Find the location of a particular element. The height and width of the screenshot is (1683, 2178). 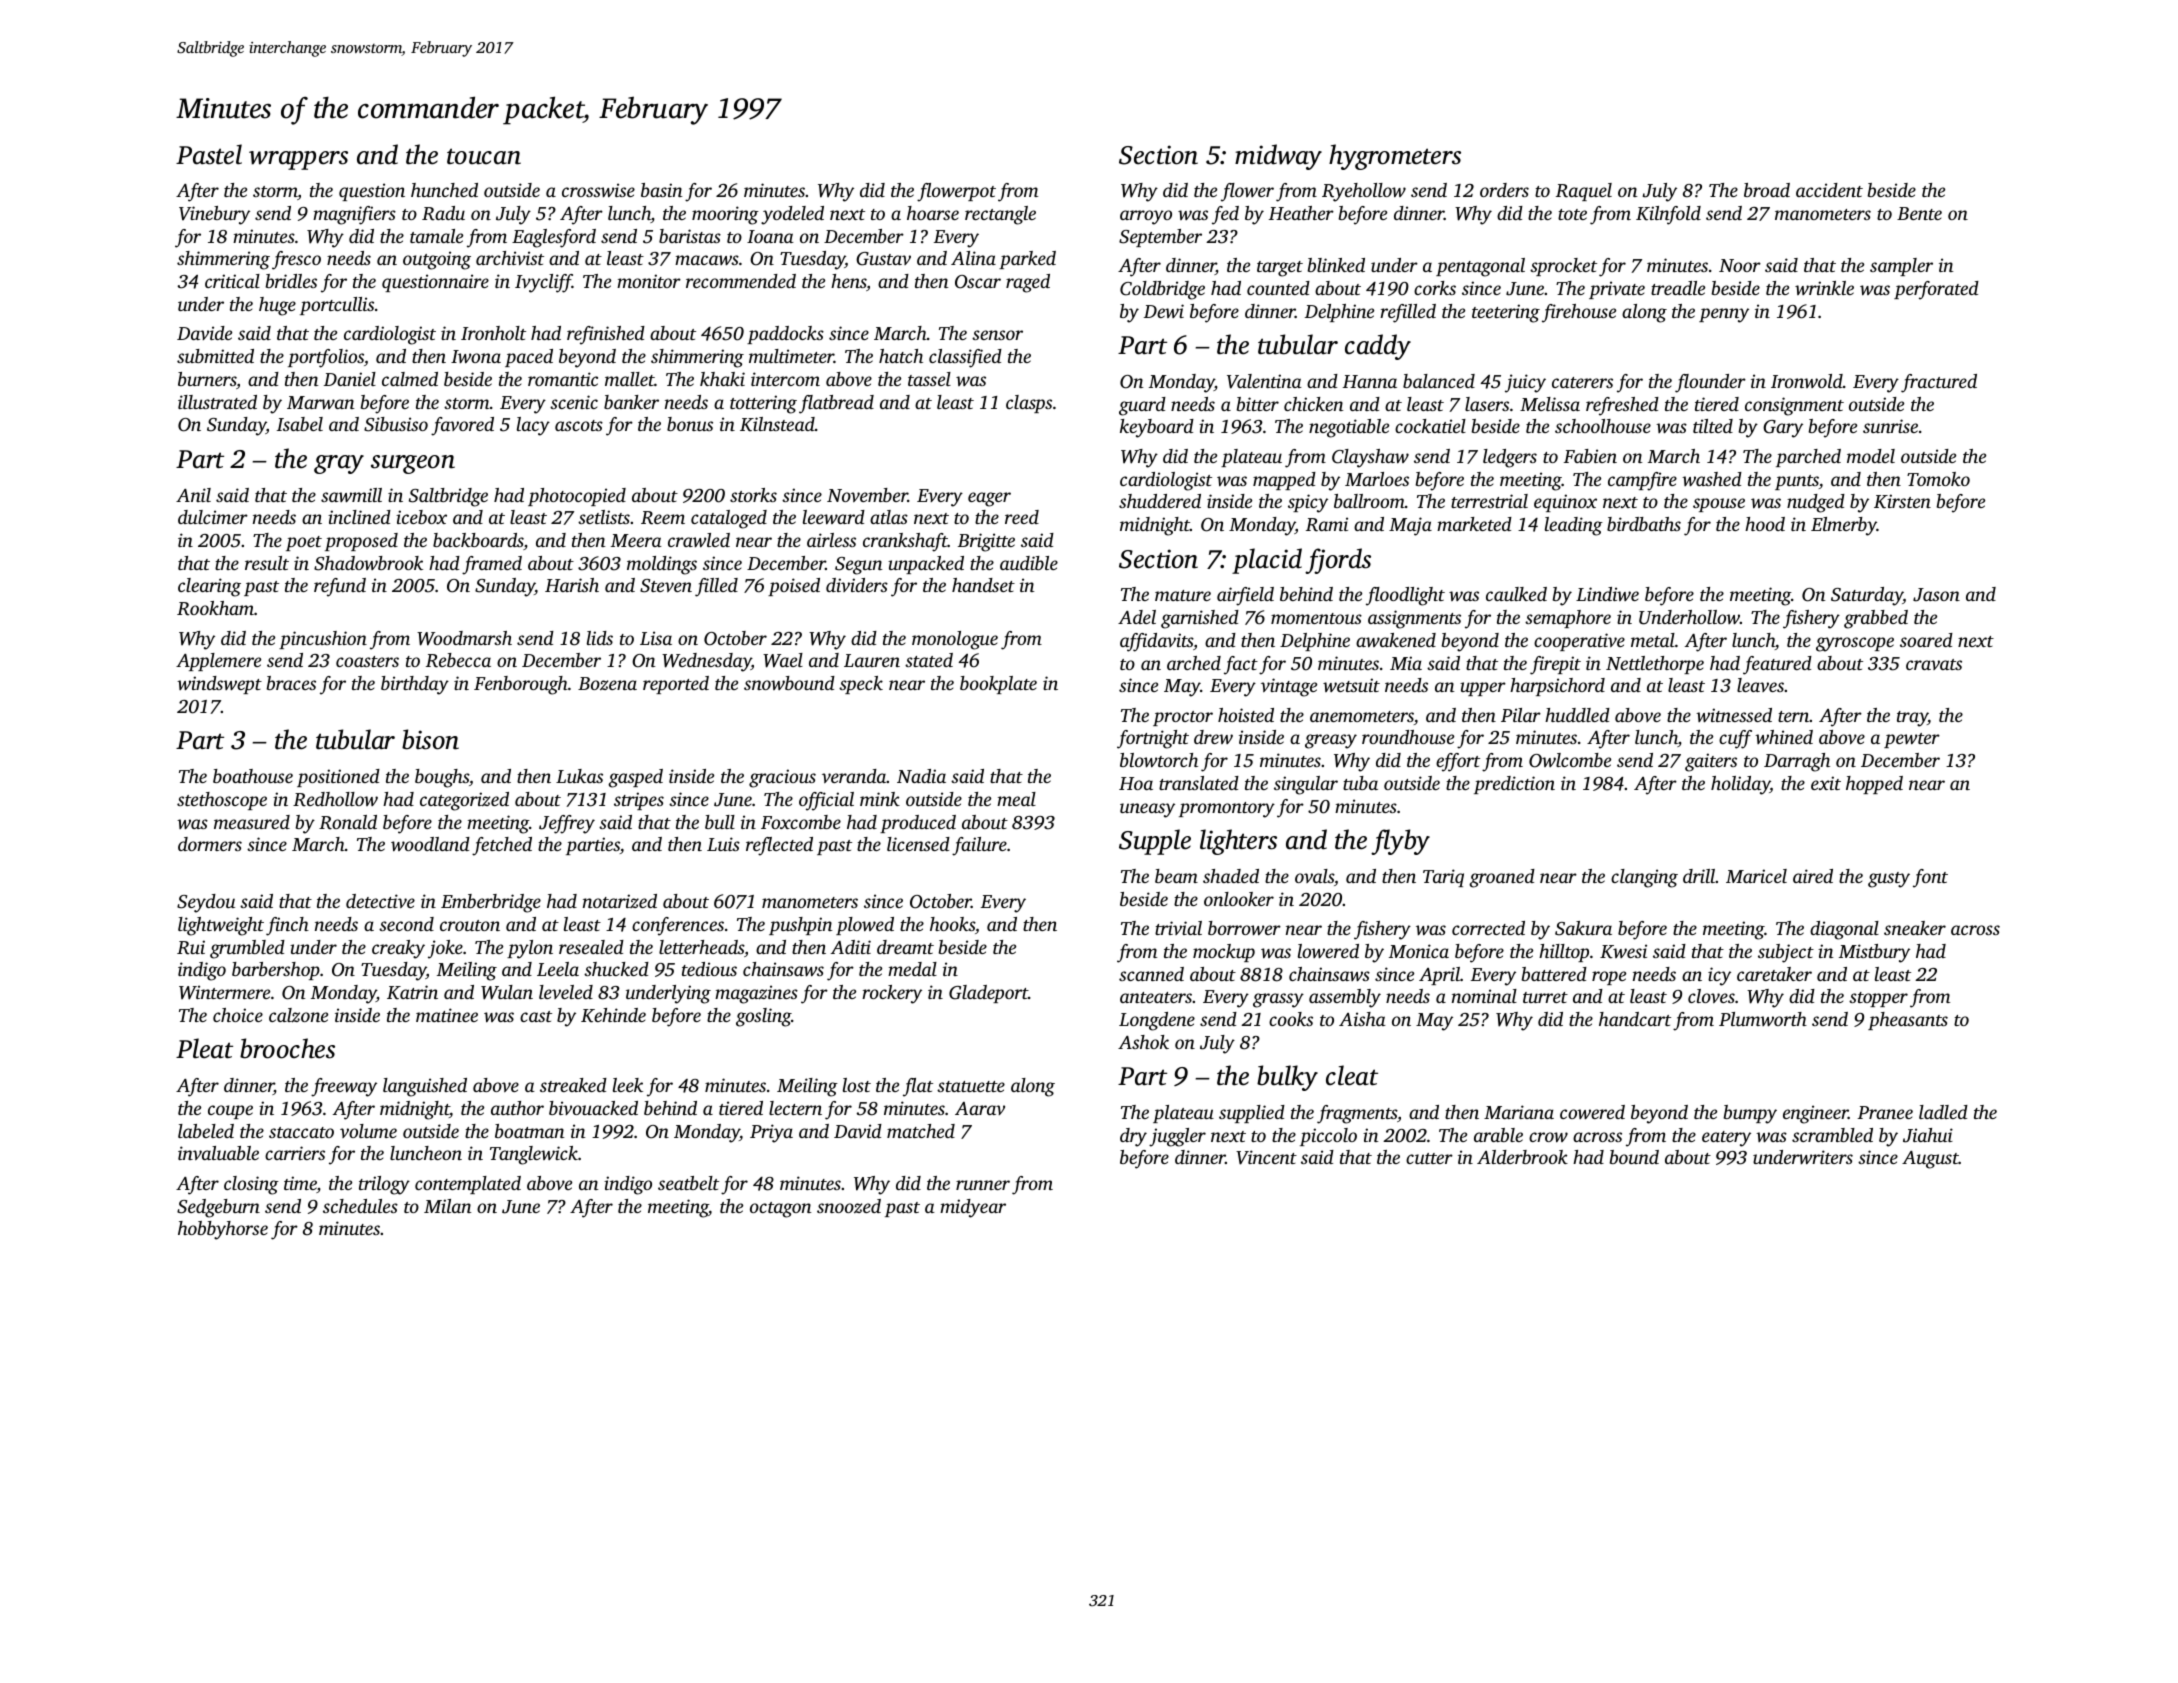

bivouacked is located at coordinates (593, 1108).
